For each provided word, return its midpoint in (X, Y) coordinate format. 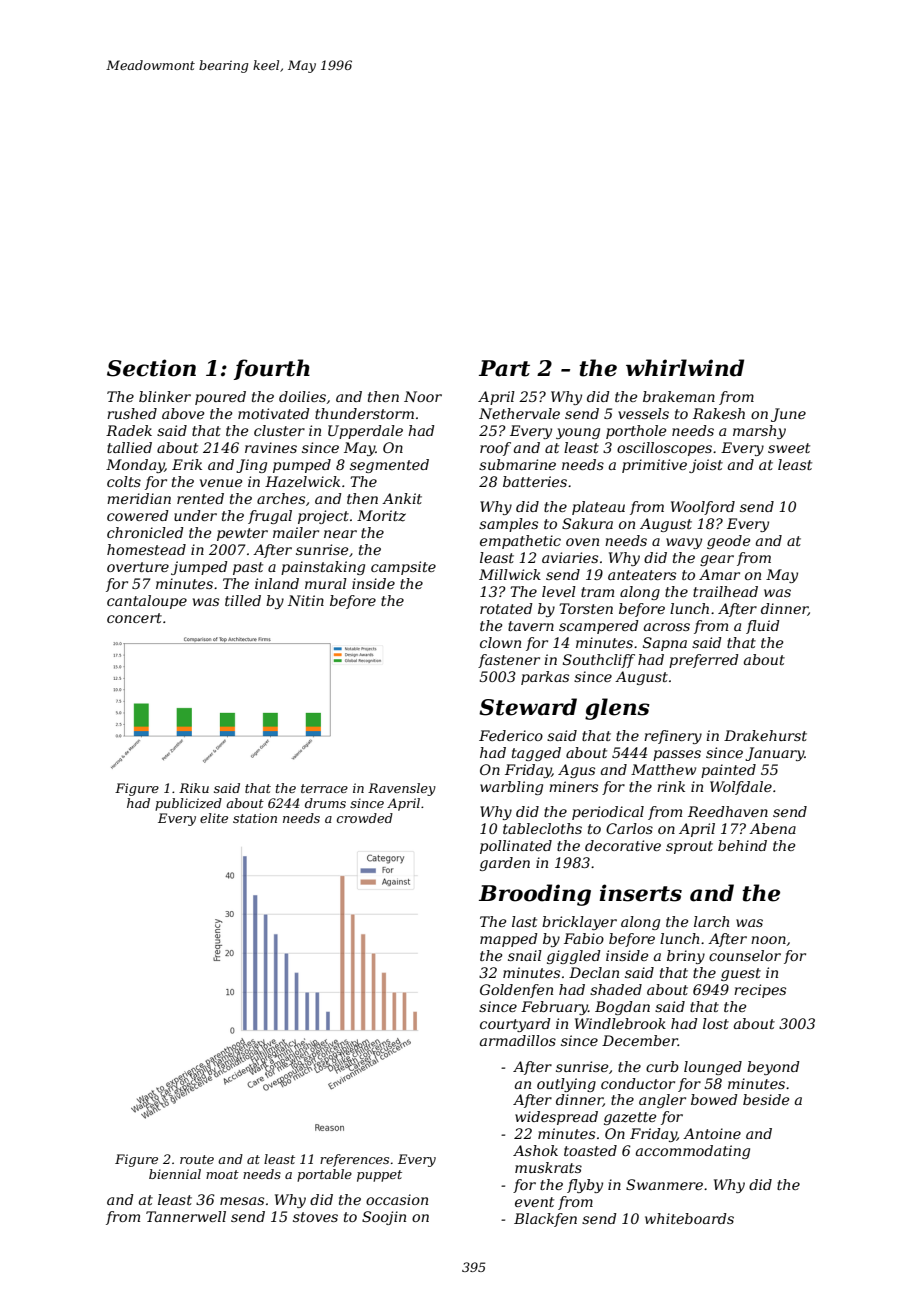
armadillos (518, 1040)
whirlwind (685, 368)
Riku (194, 788)
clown (500, 642)
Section (151, 368)
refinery (673, 737)
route (197, 1159)
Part (504, 368)
